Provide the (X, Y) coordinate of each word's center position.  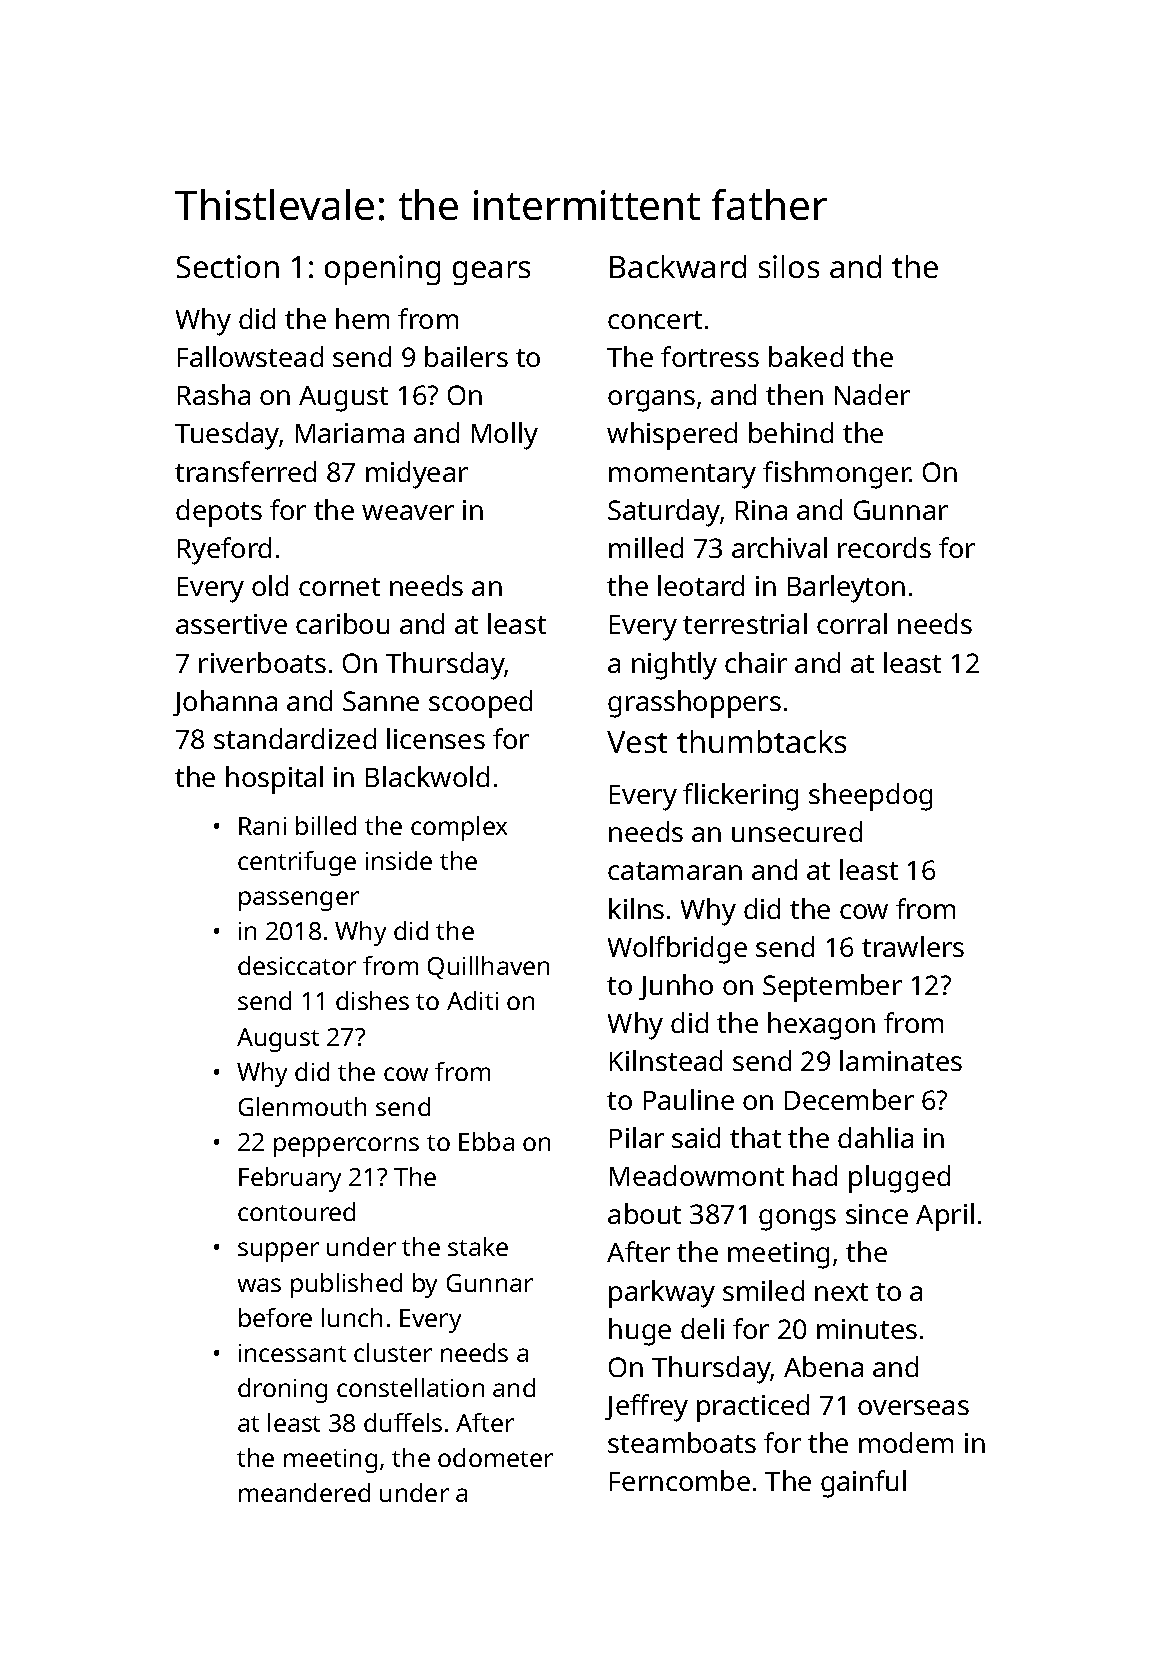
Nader (872, 394)
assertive (231, 624)
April (945, 1217)
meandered (304, 1492)
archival (779, 547)
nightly (674, 666)
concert (655, 320)
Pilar (637, 1137)
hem (362, 318)
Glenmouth (302, 1106)
